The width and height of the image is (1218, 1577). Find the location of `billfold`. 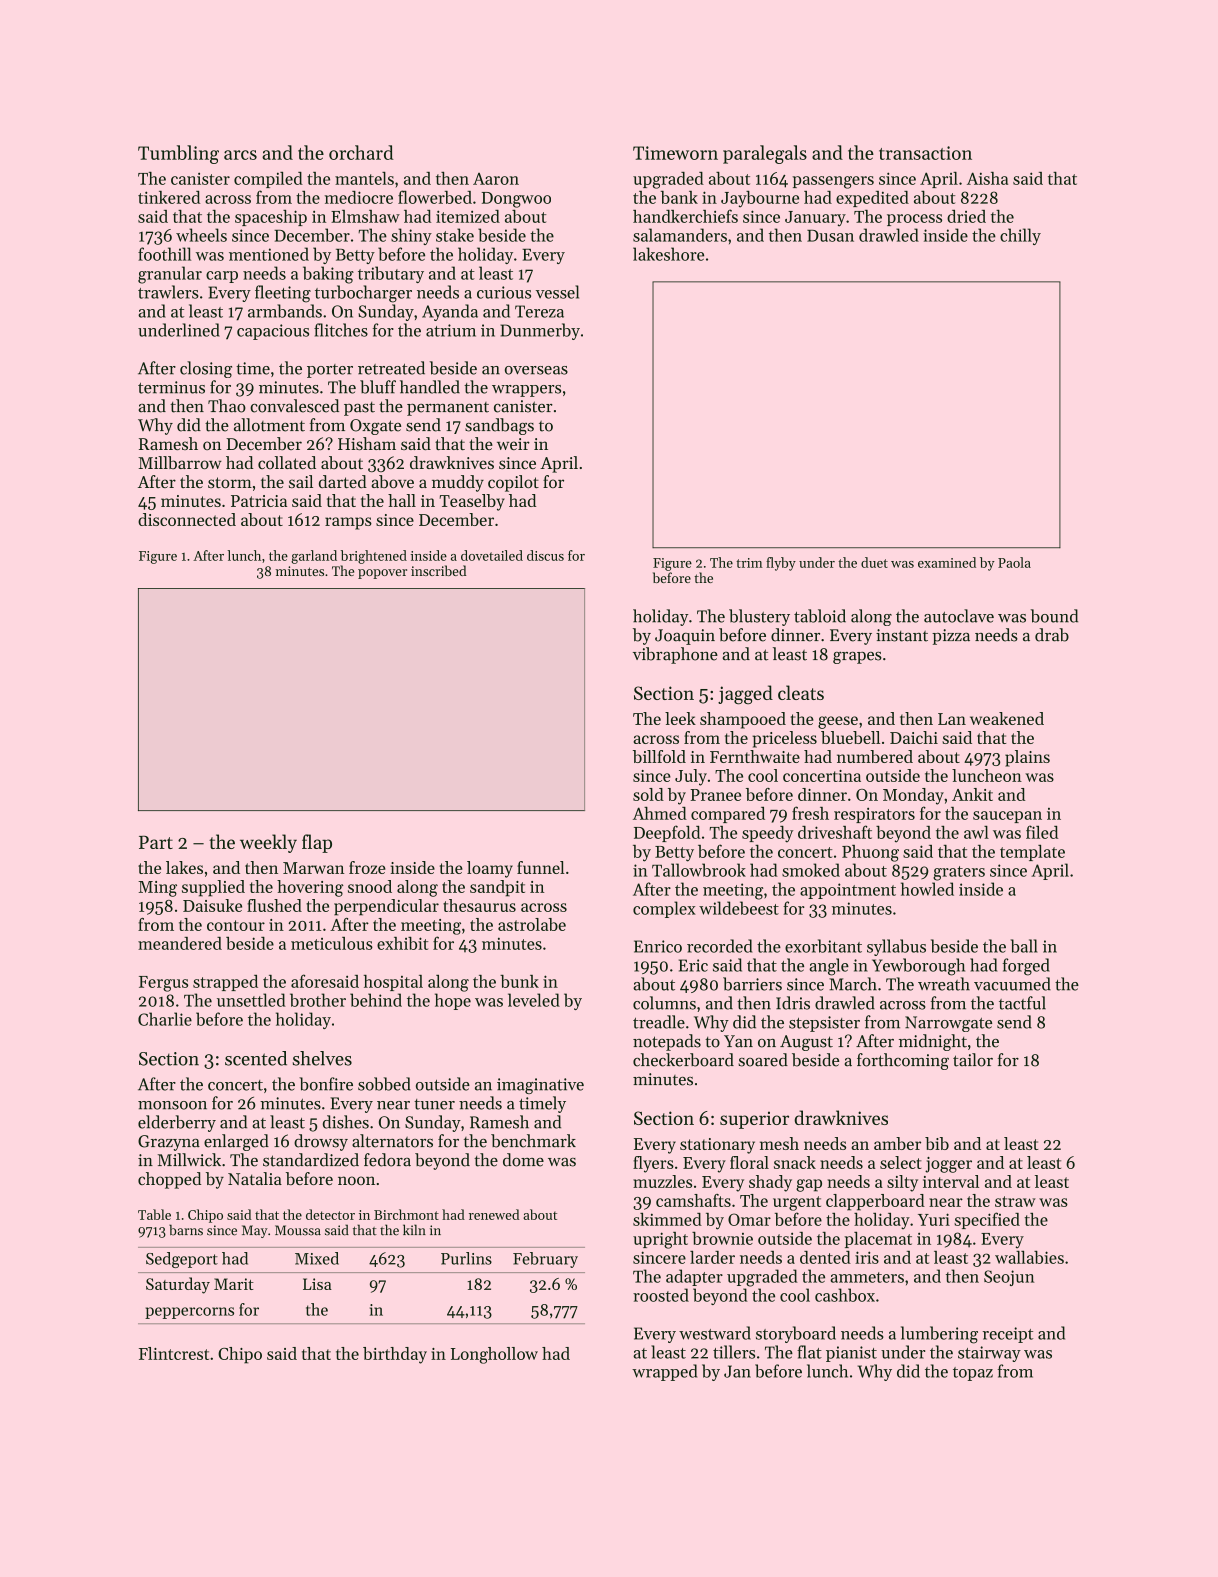

billfold is located at coordinates (659, 756).
